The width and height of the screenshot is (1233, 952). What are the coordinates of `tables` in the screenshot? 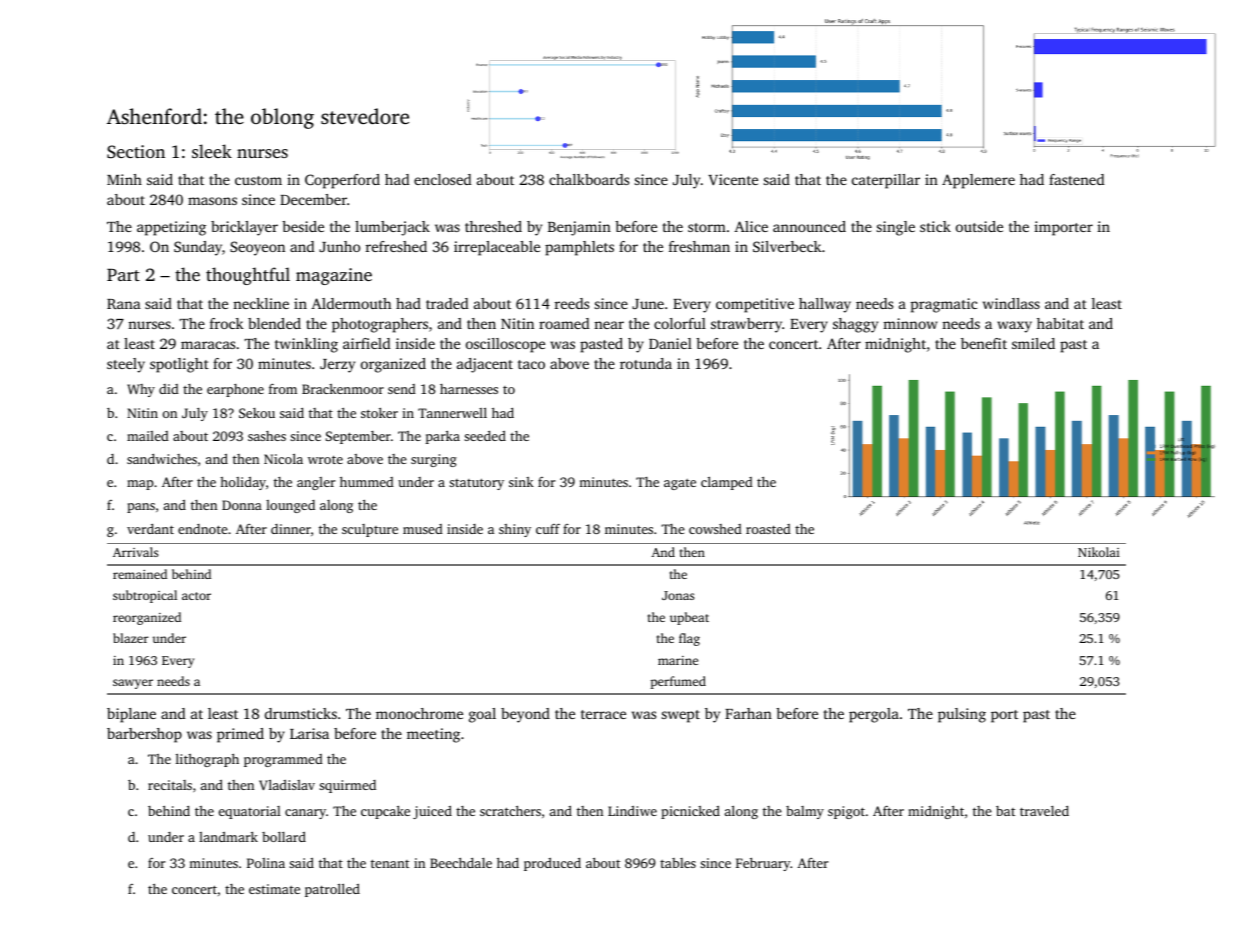 It's located at (678, 863).
